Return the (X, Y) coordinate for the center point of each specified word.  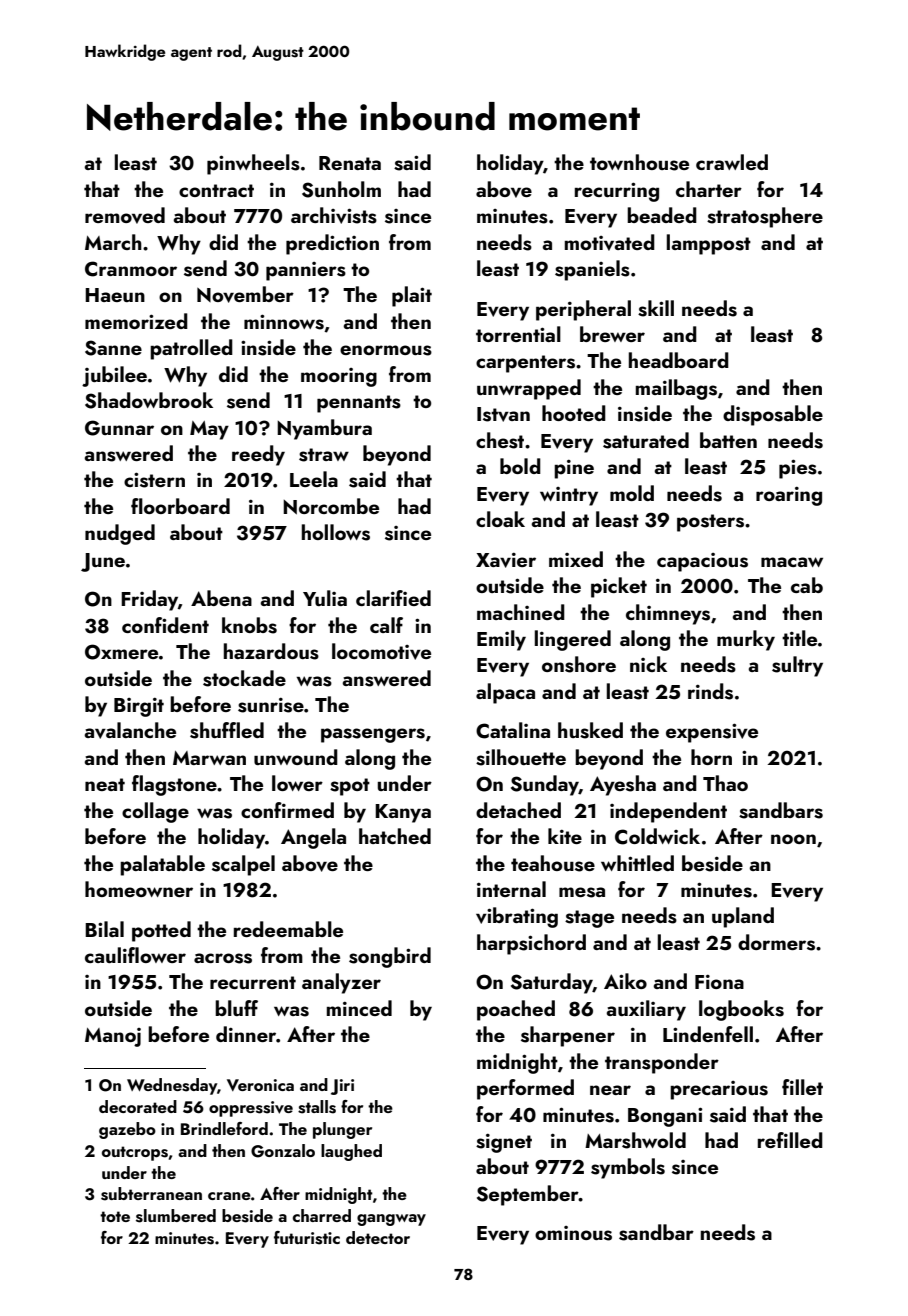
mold (632, 493)
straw (324, 455)
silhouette (521, 757)
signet (504, 1143)
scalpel (243, 865)
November (245, 294)
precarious (719, 1090)
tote (115, 1216)
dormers (776, 942)
